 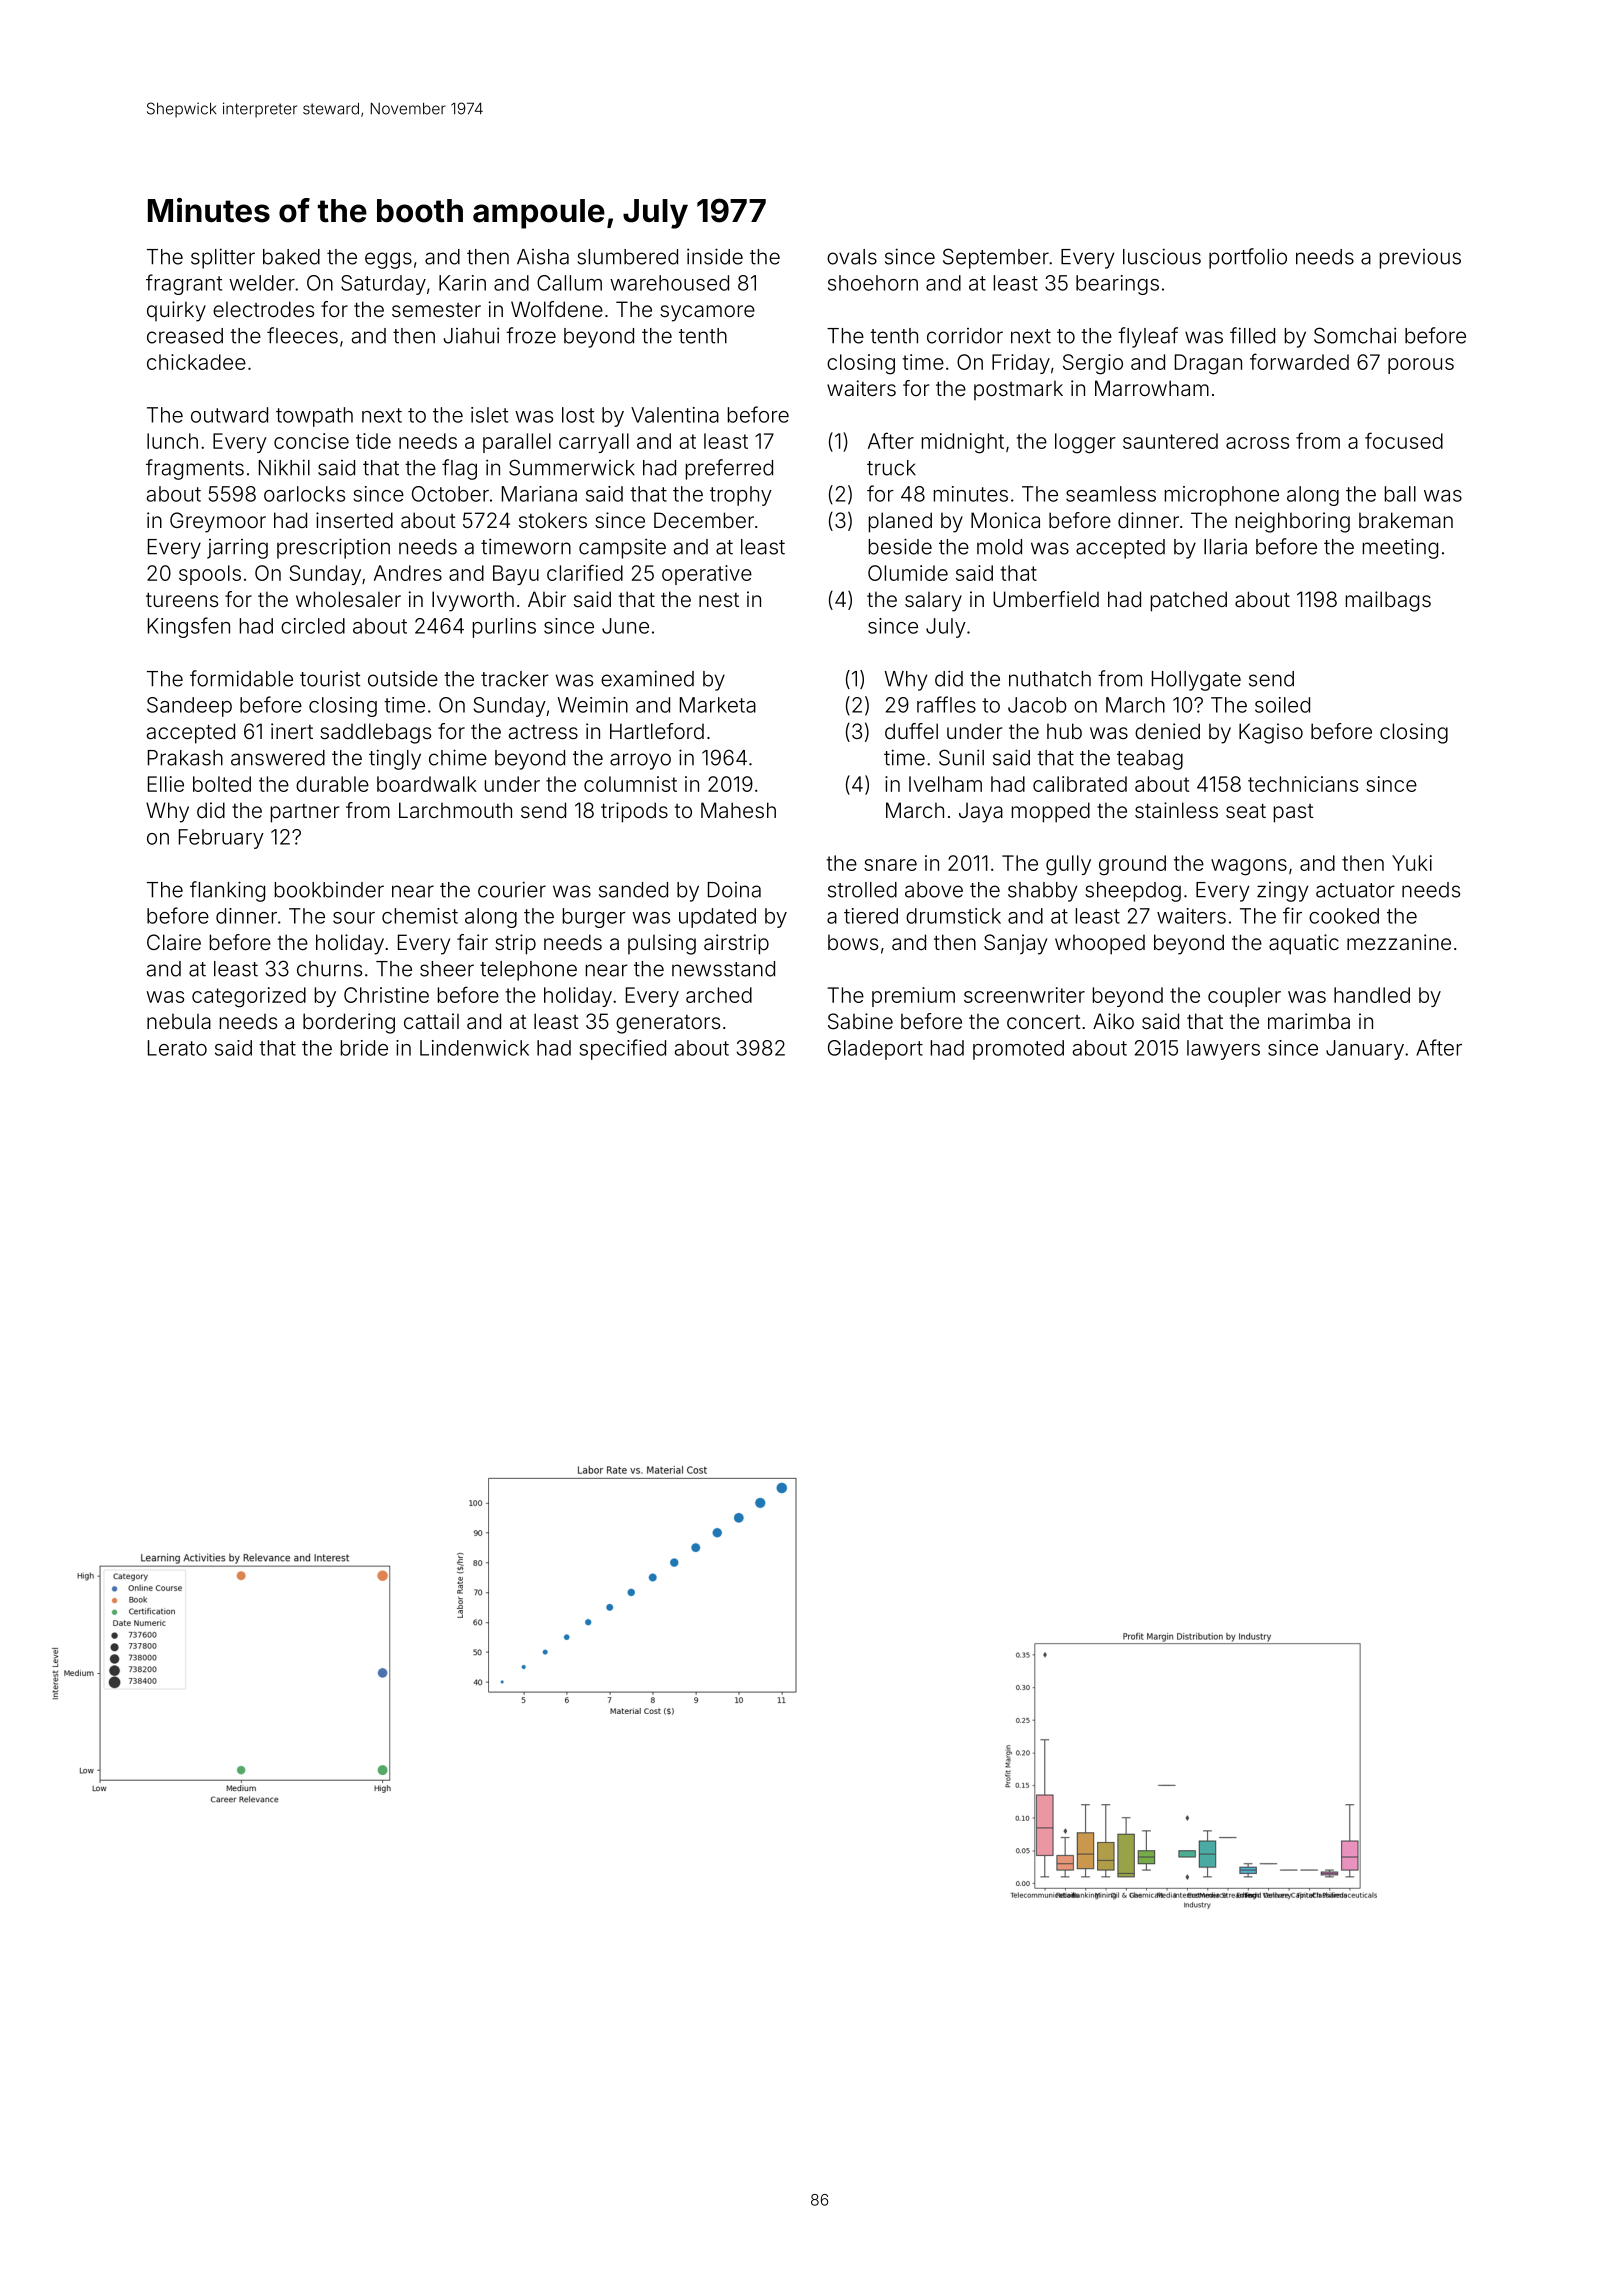 What do you see at coordinates (622, 548) in the screenshot?
I see `campsite` at bounding box center [622, 548].
